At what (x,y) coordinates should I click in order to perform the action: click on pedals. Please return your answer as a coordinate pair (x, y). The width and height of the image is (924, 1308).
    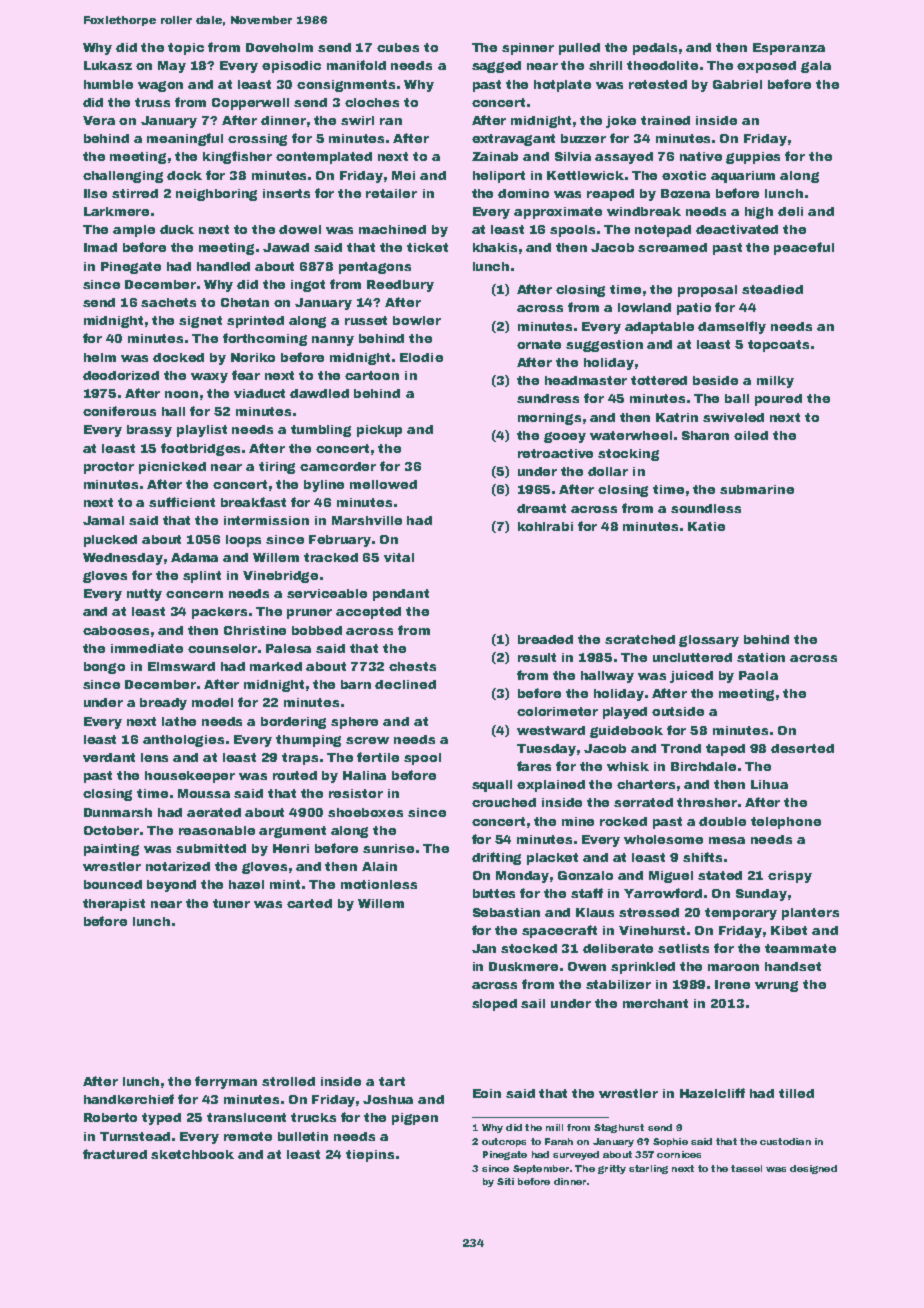
    Looking at the image, I should click on (655, 49).
